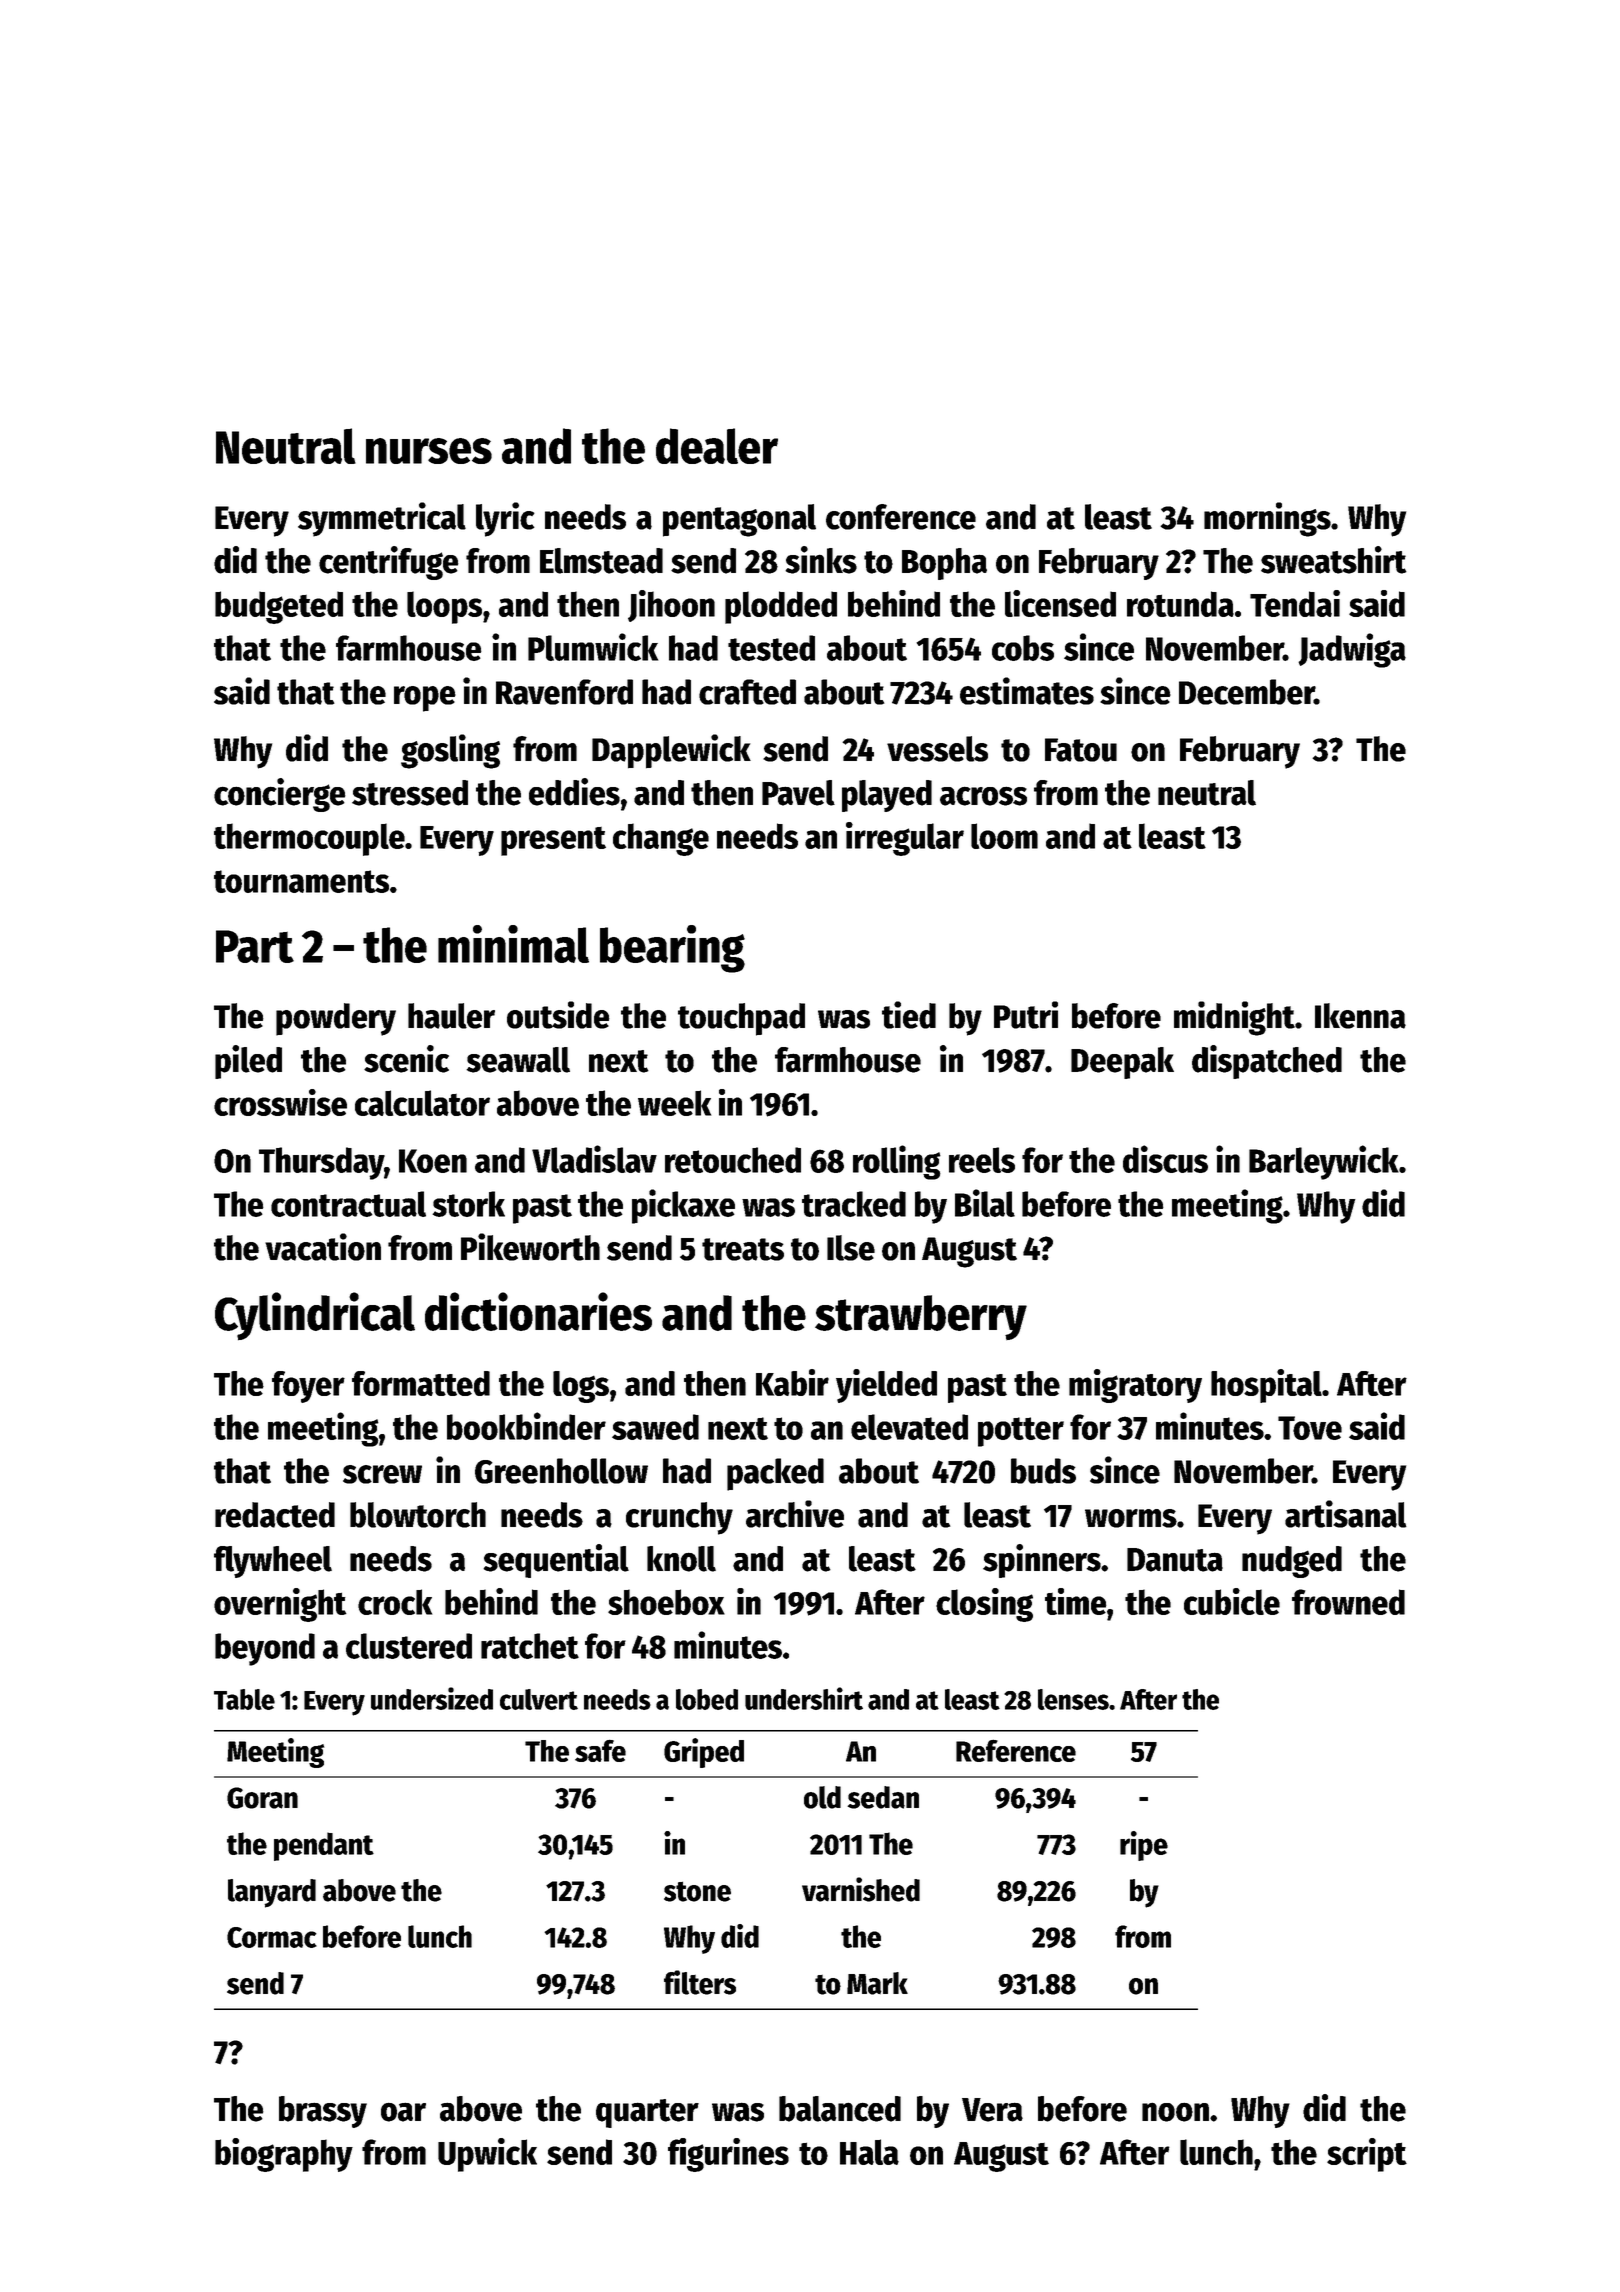 The height and width of the document is (2292, 1620). I want to click on Reference, so click(1016, 1750).
